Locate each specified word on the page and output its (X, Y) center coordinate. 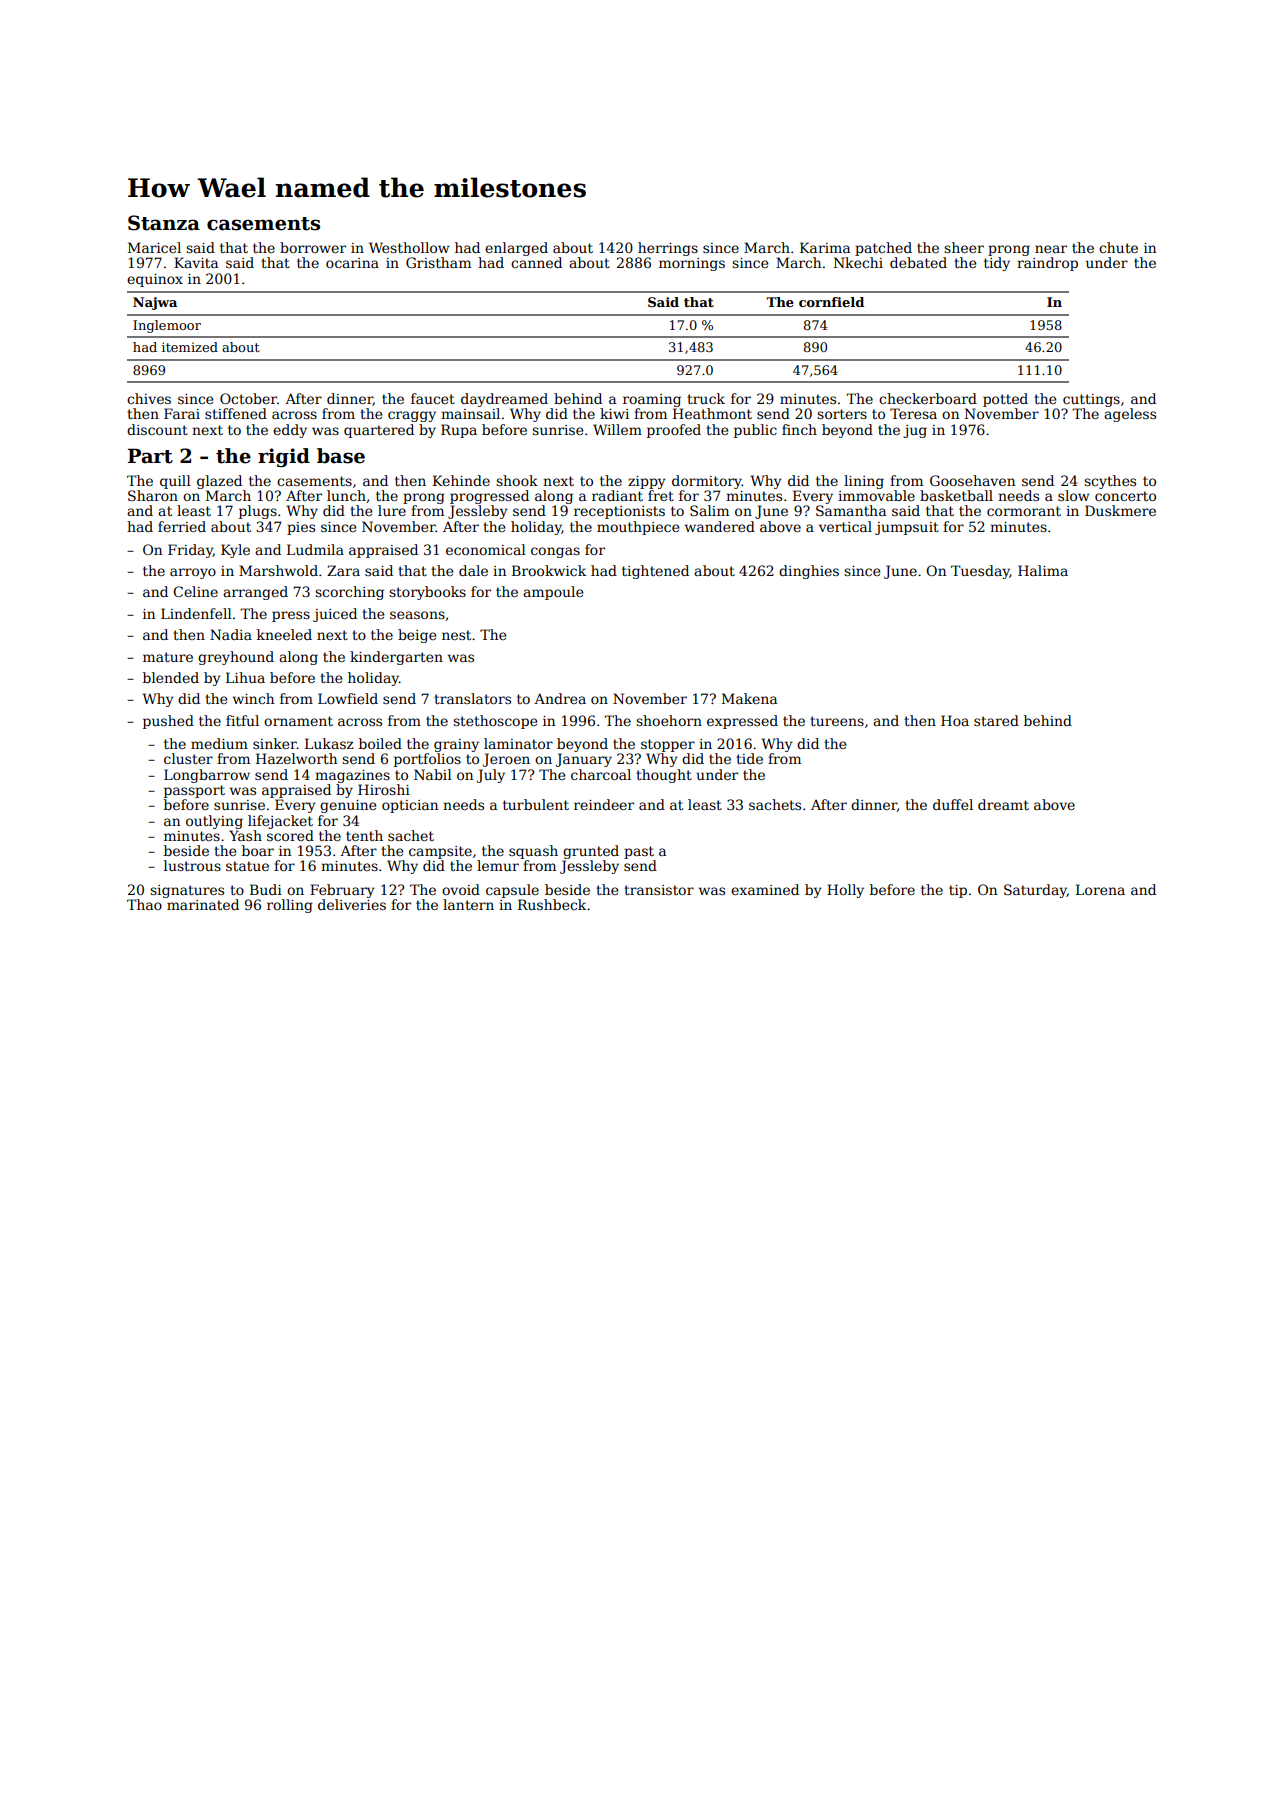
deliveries (352, 904)
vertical (845, 526)
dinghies (809, 572)
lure (392, 510)
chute (1118, 247)
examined (765, 889)
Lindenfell (196, 613)
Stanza (164, 223)
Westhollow (409, 247)
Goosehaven (972, 480)
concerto (1125, 496)
